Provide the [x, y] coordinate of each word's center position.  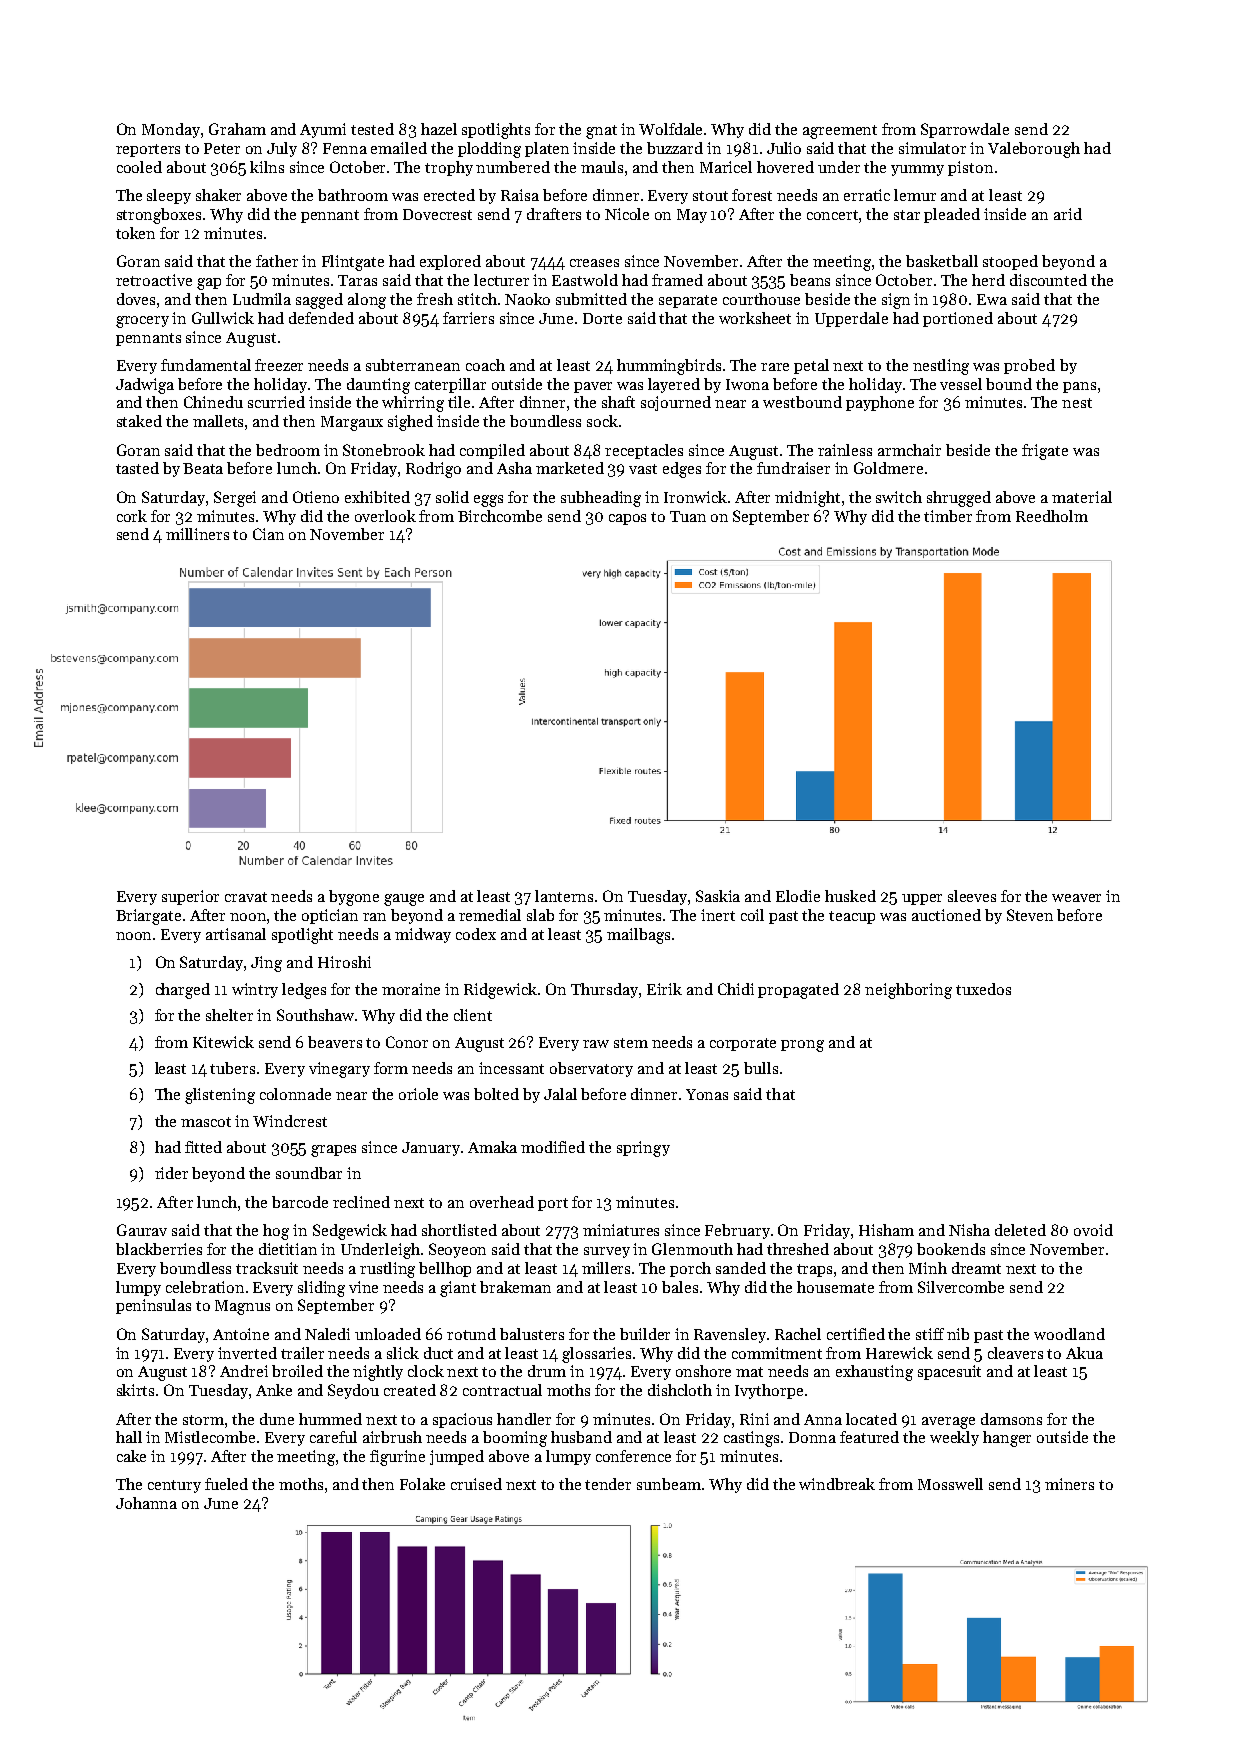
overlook [385, 516]
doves [136, 299]
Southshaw [315, 1015]
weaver [1076, 898]
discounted [1048, 280]
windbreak [837, 1484]
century [174, 1486]
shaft [618, 402]
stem [631, 1043]
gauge [404, 900]
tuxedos [983, 989]
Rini [754, 1419]
